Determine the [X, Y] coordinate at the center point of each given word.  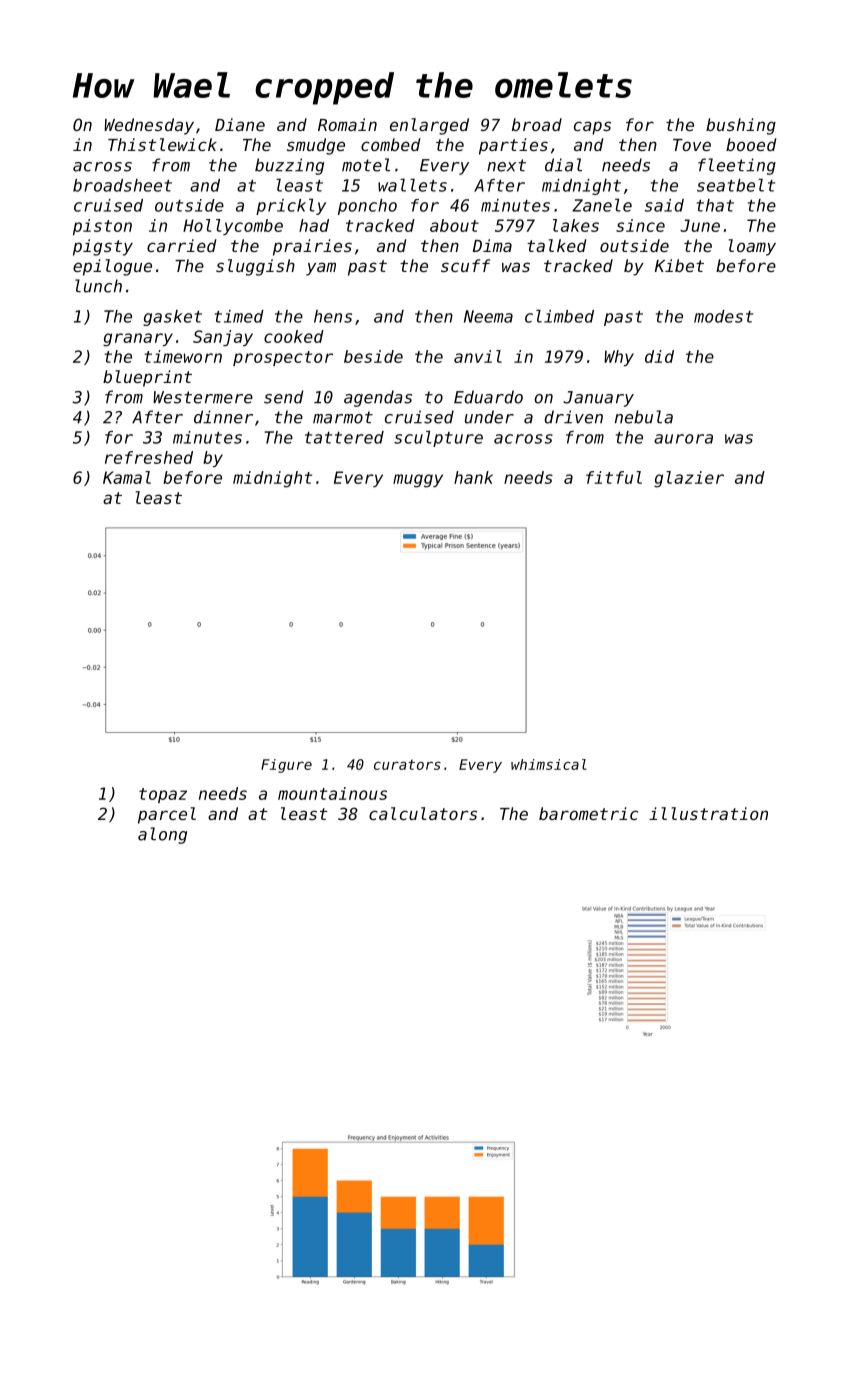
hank [473, 477]
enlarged [429, 126]
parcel [167, 815]
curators [407, 765]
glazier [689, 479]
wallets [412, 185]
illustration [708, 813]
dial [563, 165]
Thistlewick [162, 144]
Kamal [127, 477]
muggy [418, 481]
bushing [741, 126]
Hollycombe [233, 227]
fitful [614, 477]
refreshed [149, 457]
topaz [163, 795]
